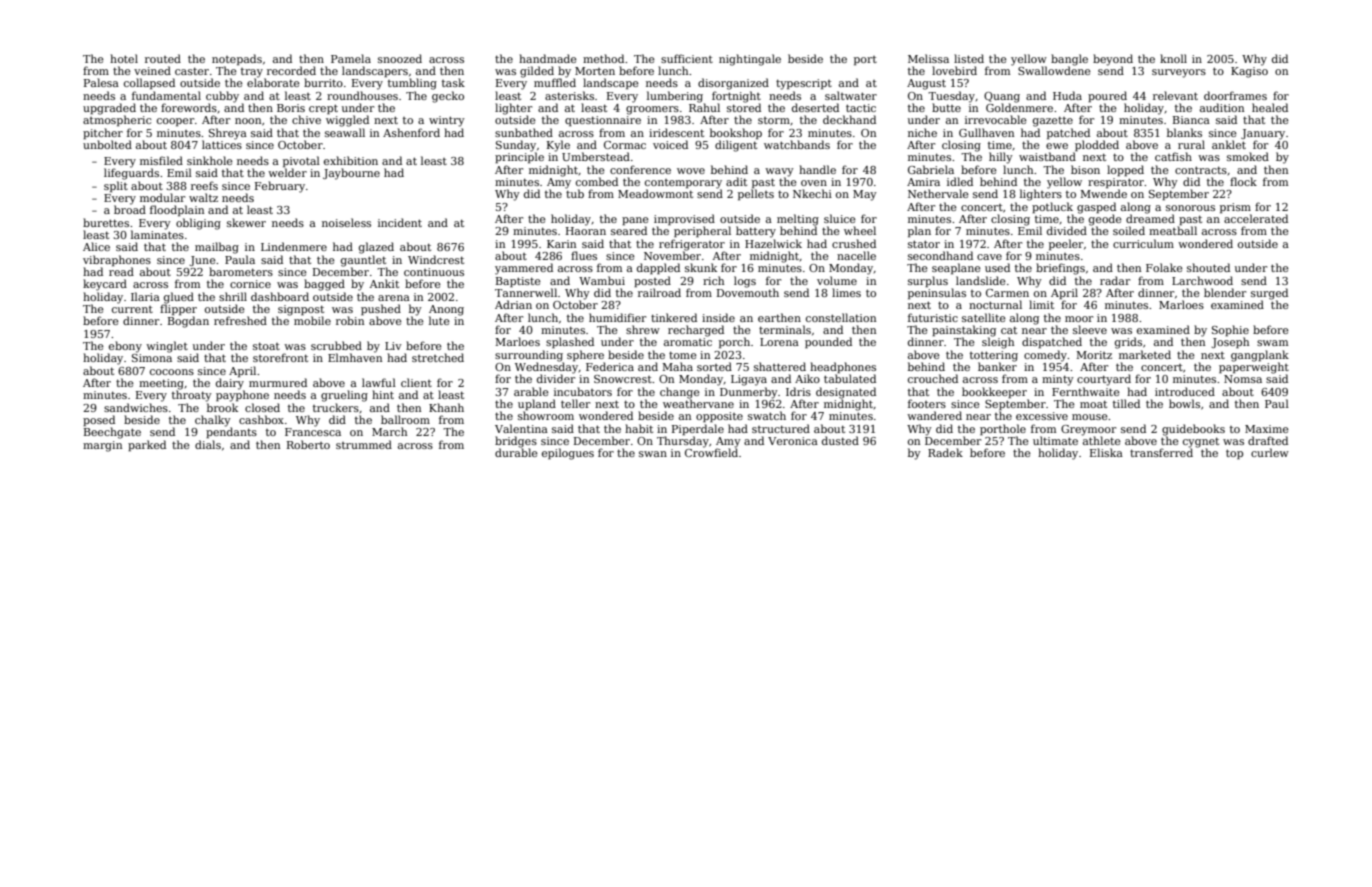 This screenshot has width=1372, height=887. What do you see at coordinates (658, 269) in the screenshot?
I see `dappled` at bounding box center [658, 269].
